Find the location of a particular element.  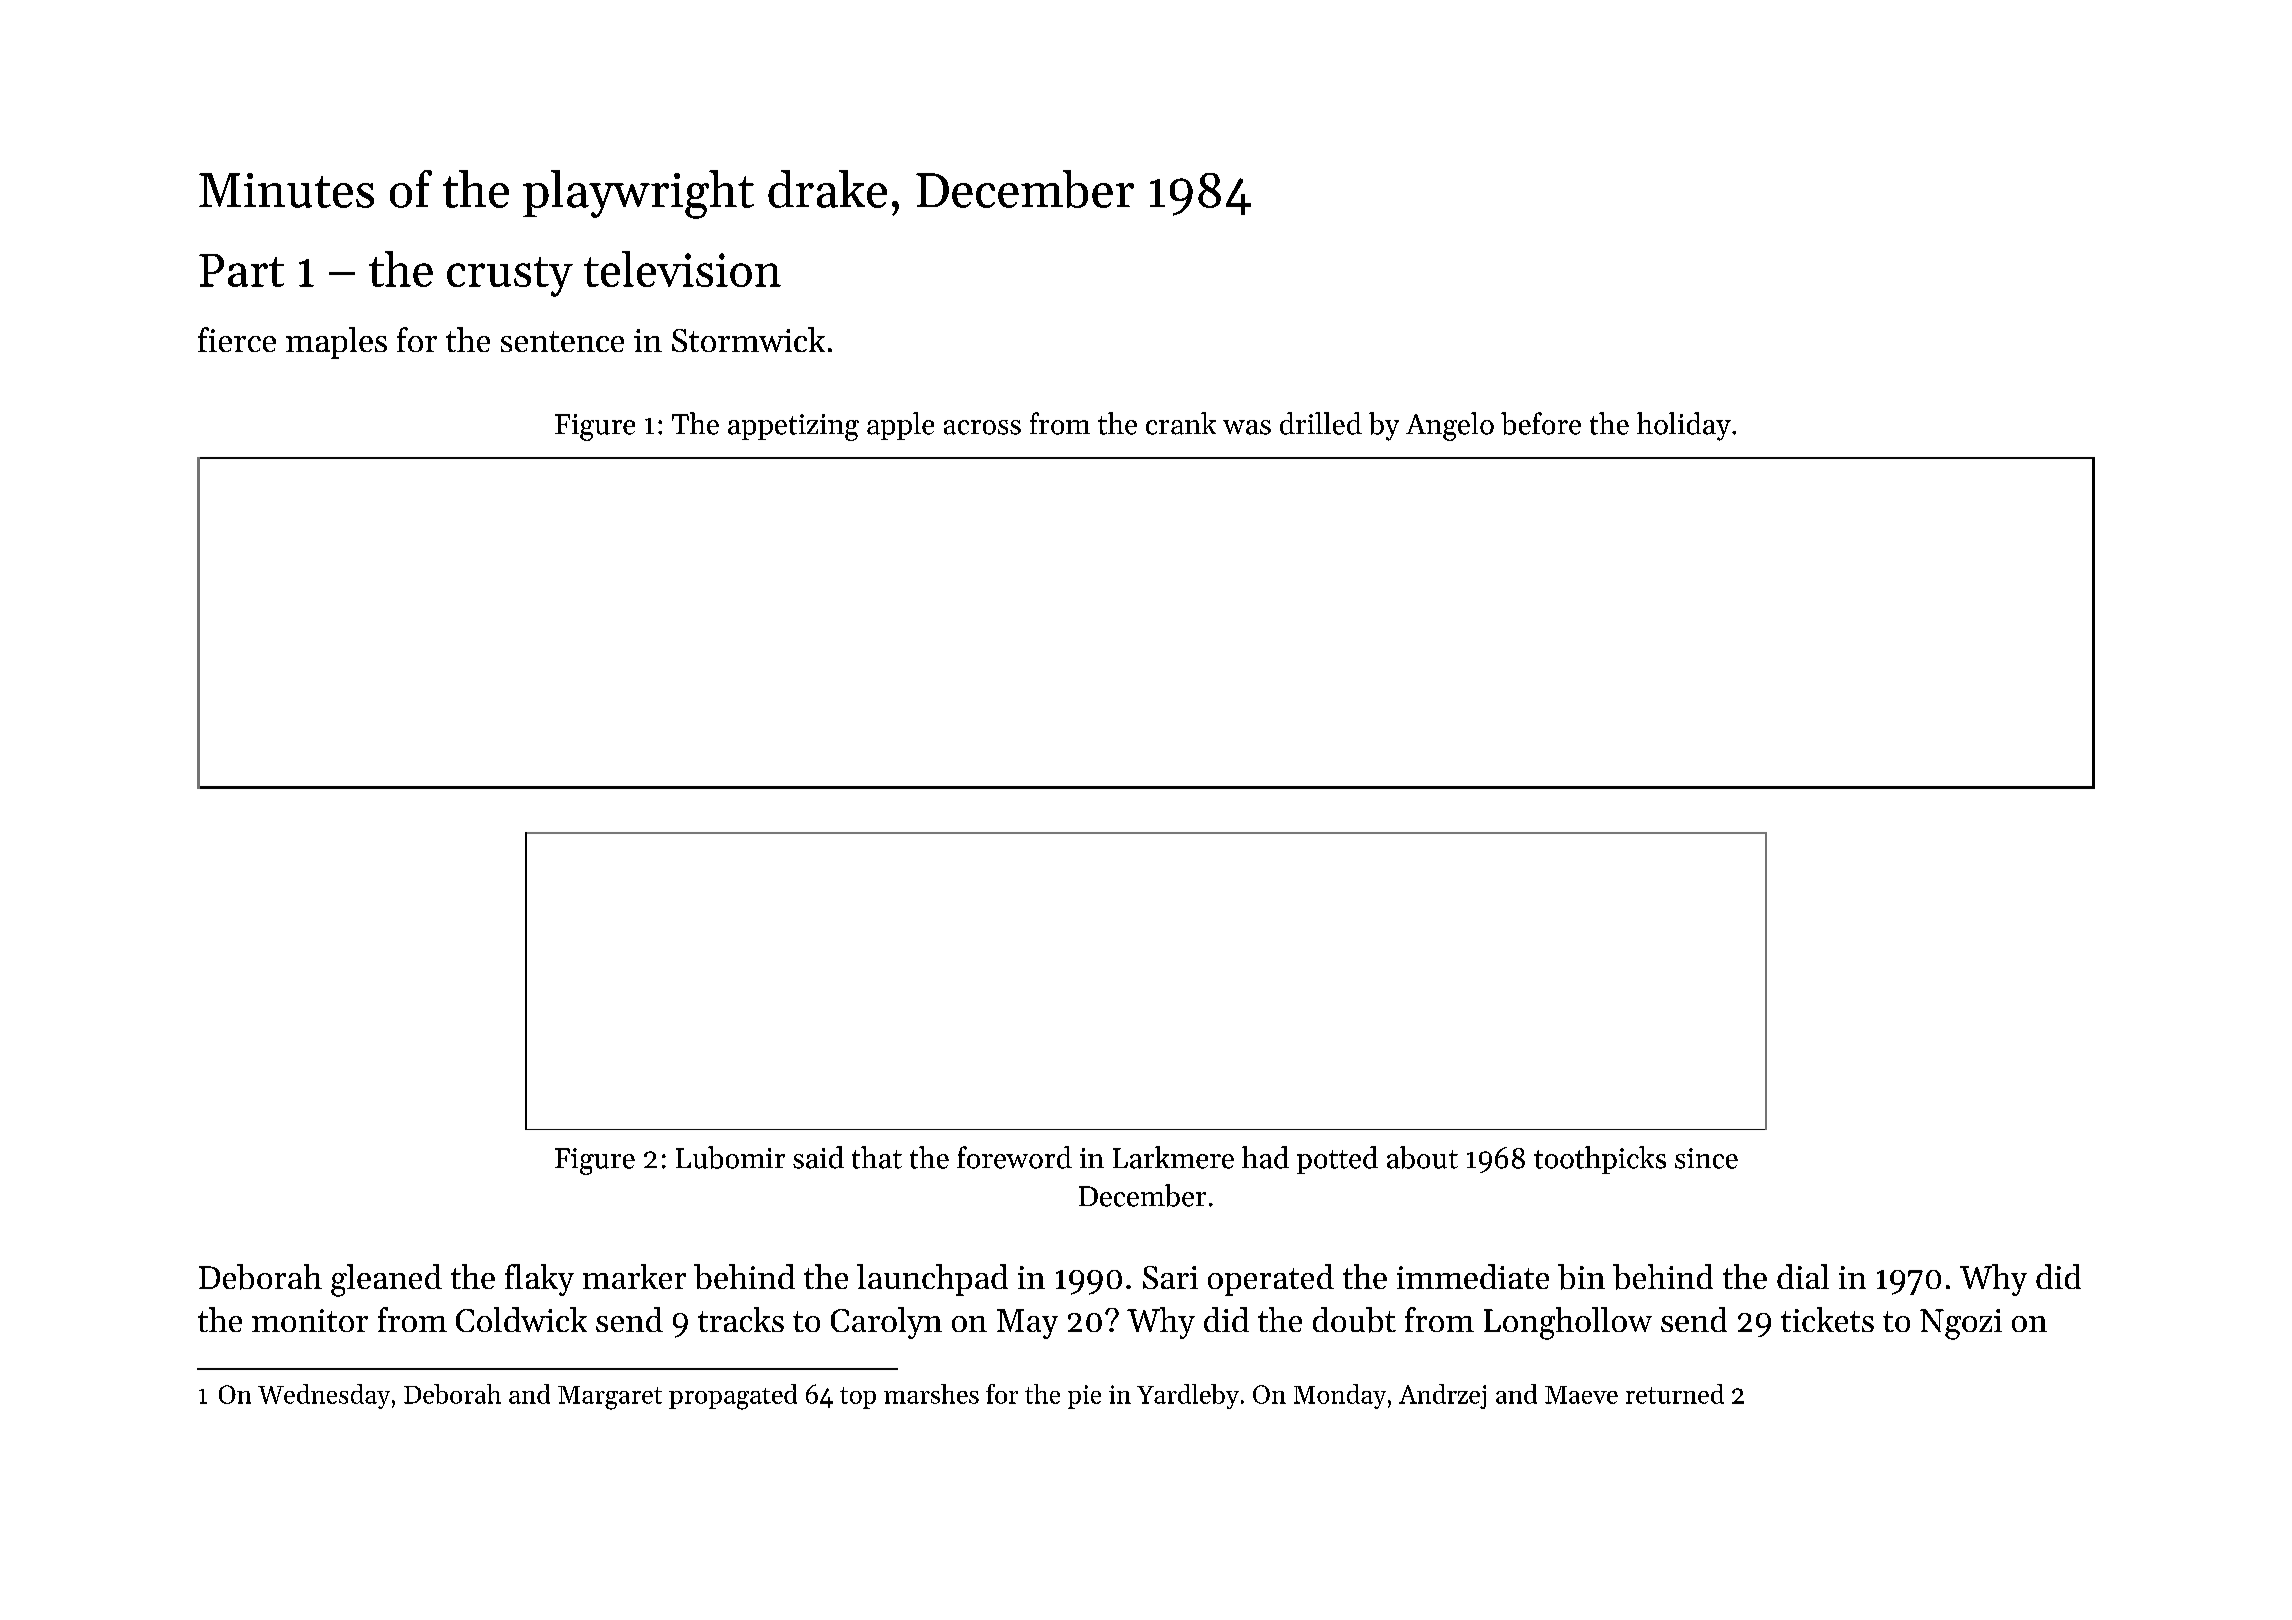

fierce is located at coordinates (237, 339).
